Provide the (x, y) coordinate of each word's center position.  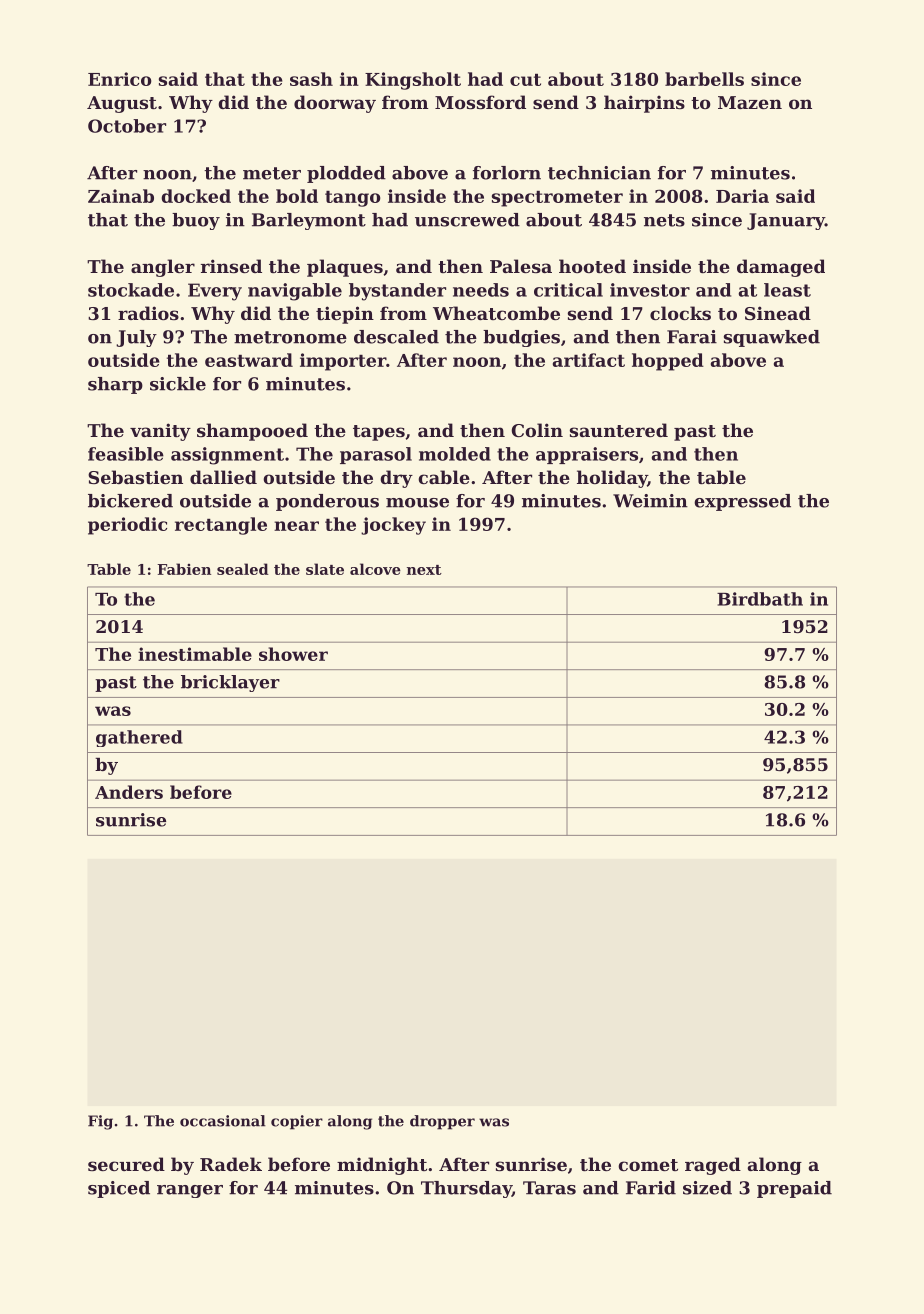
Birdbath (760, 599)
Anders (129, 792)
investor (650, 290)
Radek (231, 1164)
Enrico (120, 79)
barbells (704, 79)
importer (343, 362)
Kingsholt (413, 81)
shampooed (252, 432)
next (424, 570)
